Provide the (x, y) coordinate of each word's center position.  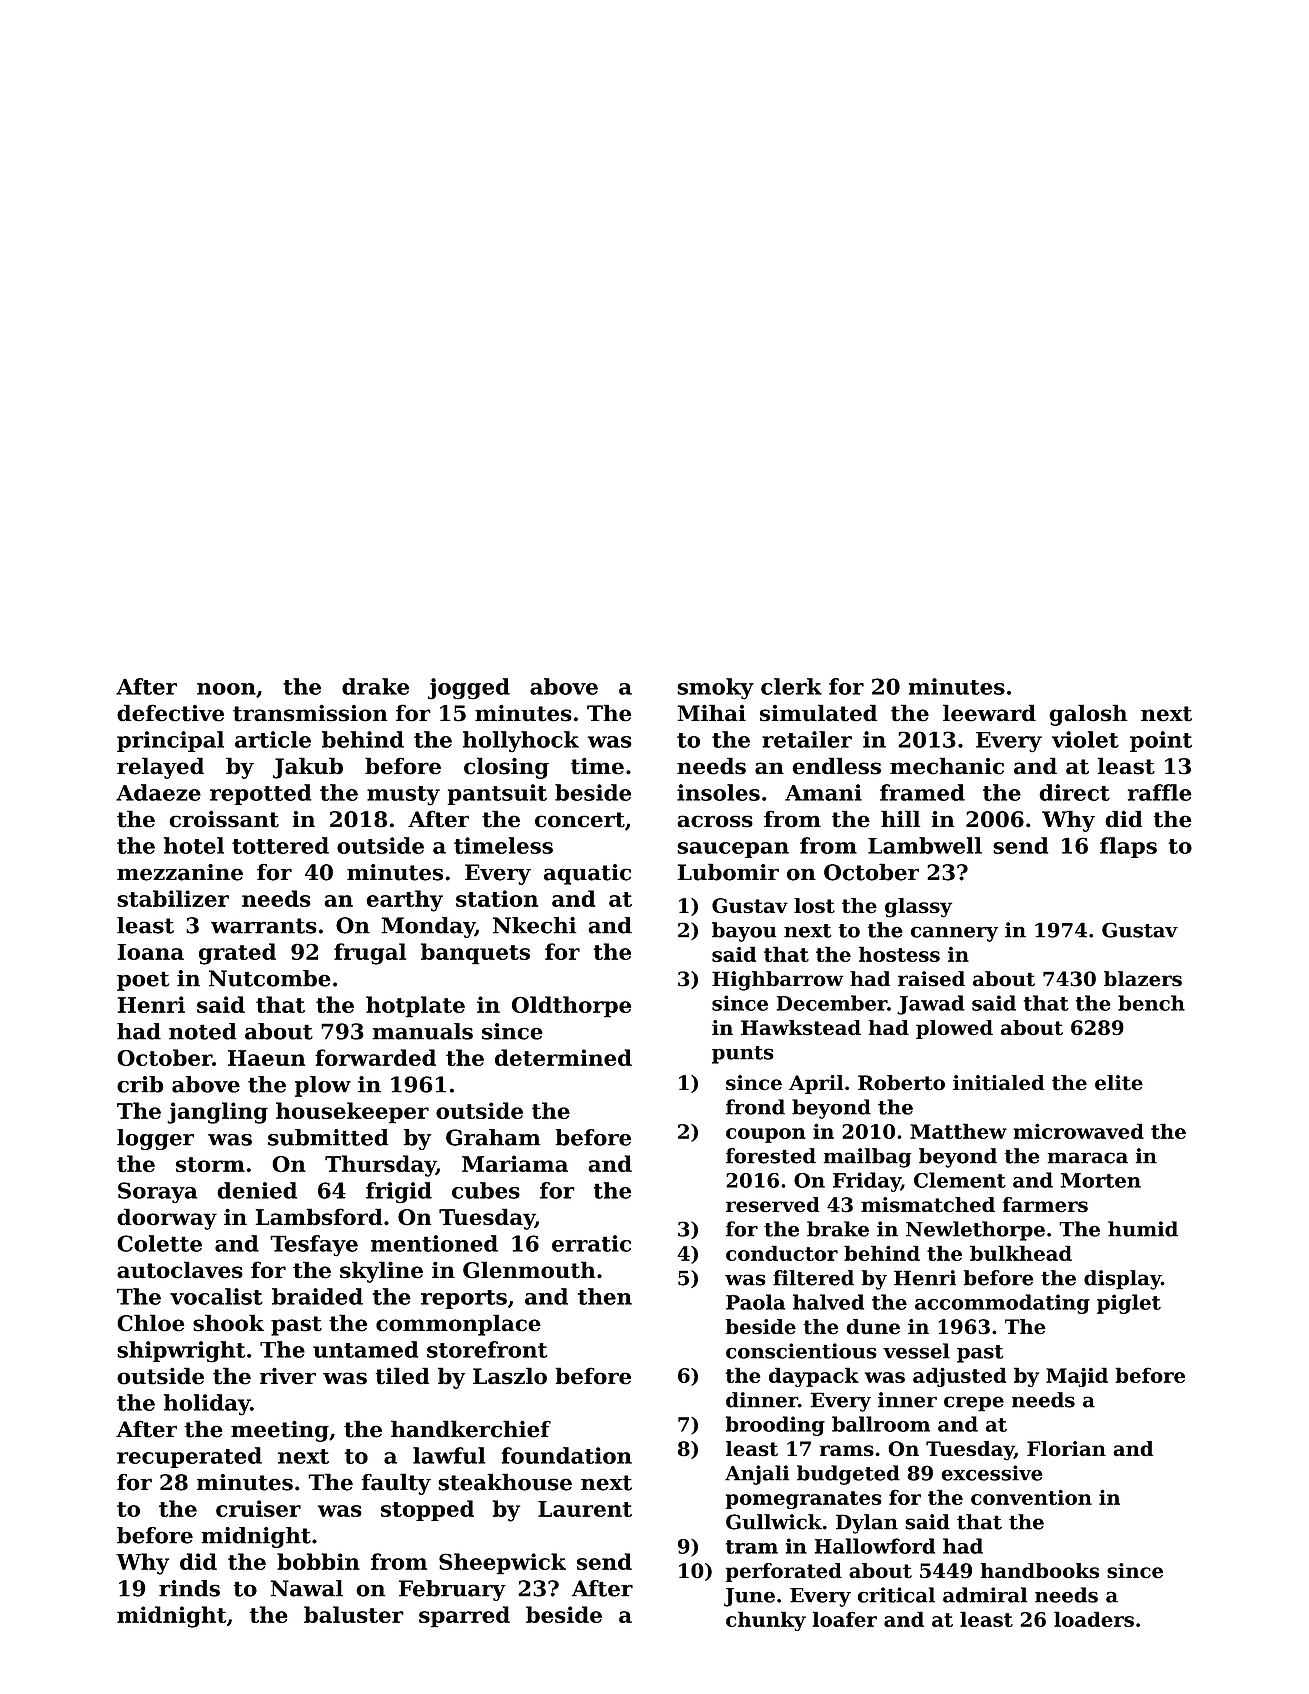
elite (1119, 1083)
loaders (1094, 1619)
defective (170, 713)
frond (755, 1107)
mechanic (947, 766)
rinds (189, 1588)
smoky (715, 689)
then (605, 1296)
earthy (404, 901)
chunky (766, 1621)
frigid (399, 1192)
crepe (974, 1404)
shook (228, 1323)
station (497, 898)
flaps (1128, 847)
